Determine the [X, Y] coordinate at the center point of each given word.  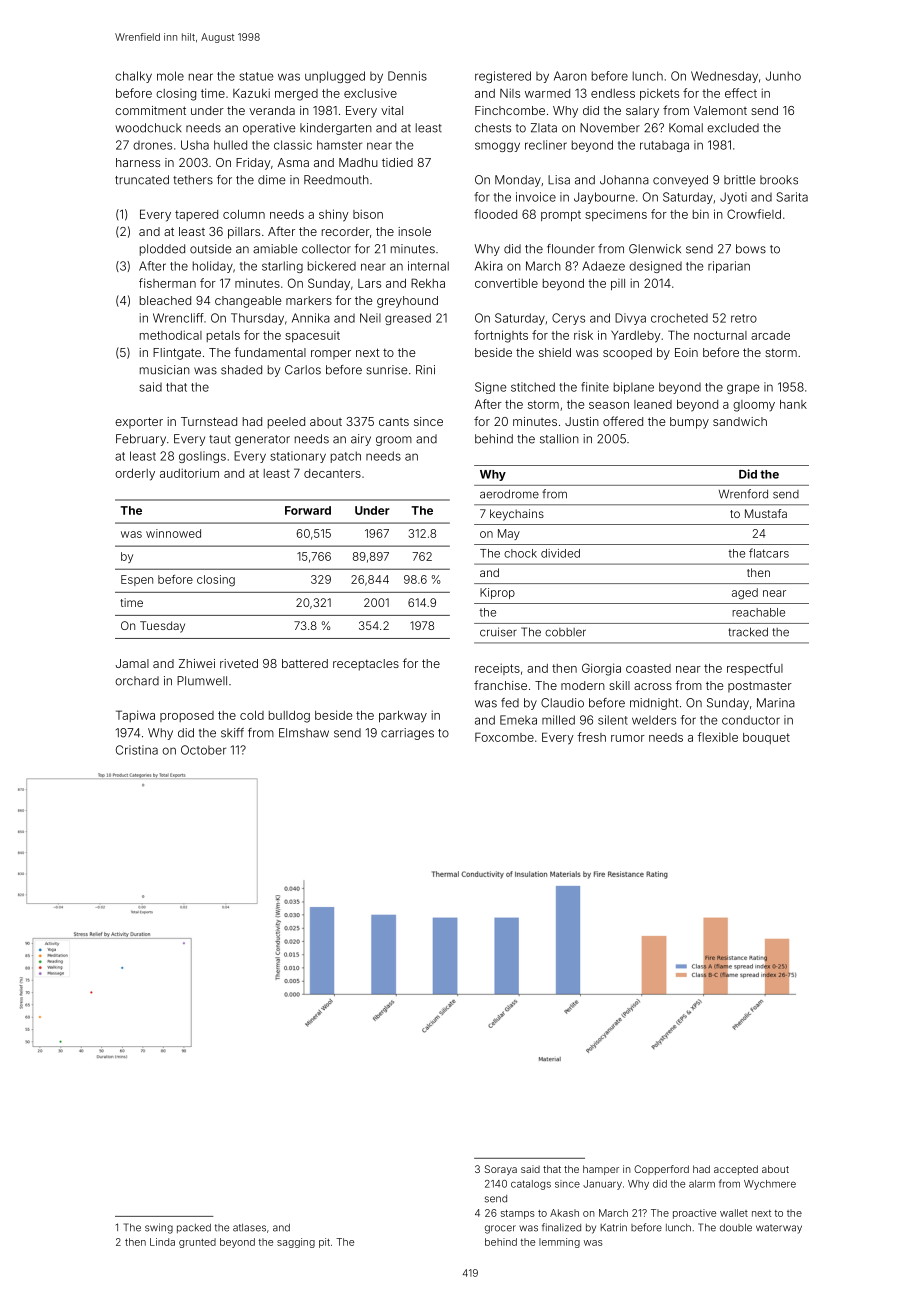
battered [305, 663]
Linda [162, 1242]
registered [503, 77]
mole [170, 76]
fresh [591, 737]
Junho [783, 76]
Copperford [661, 1170]
